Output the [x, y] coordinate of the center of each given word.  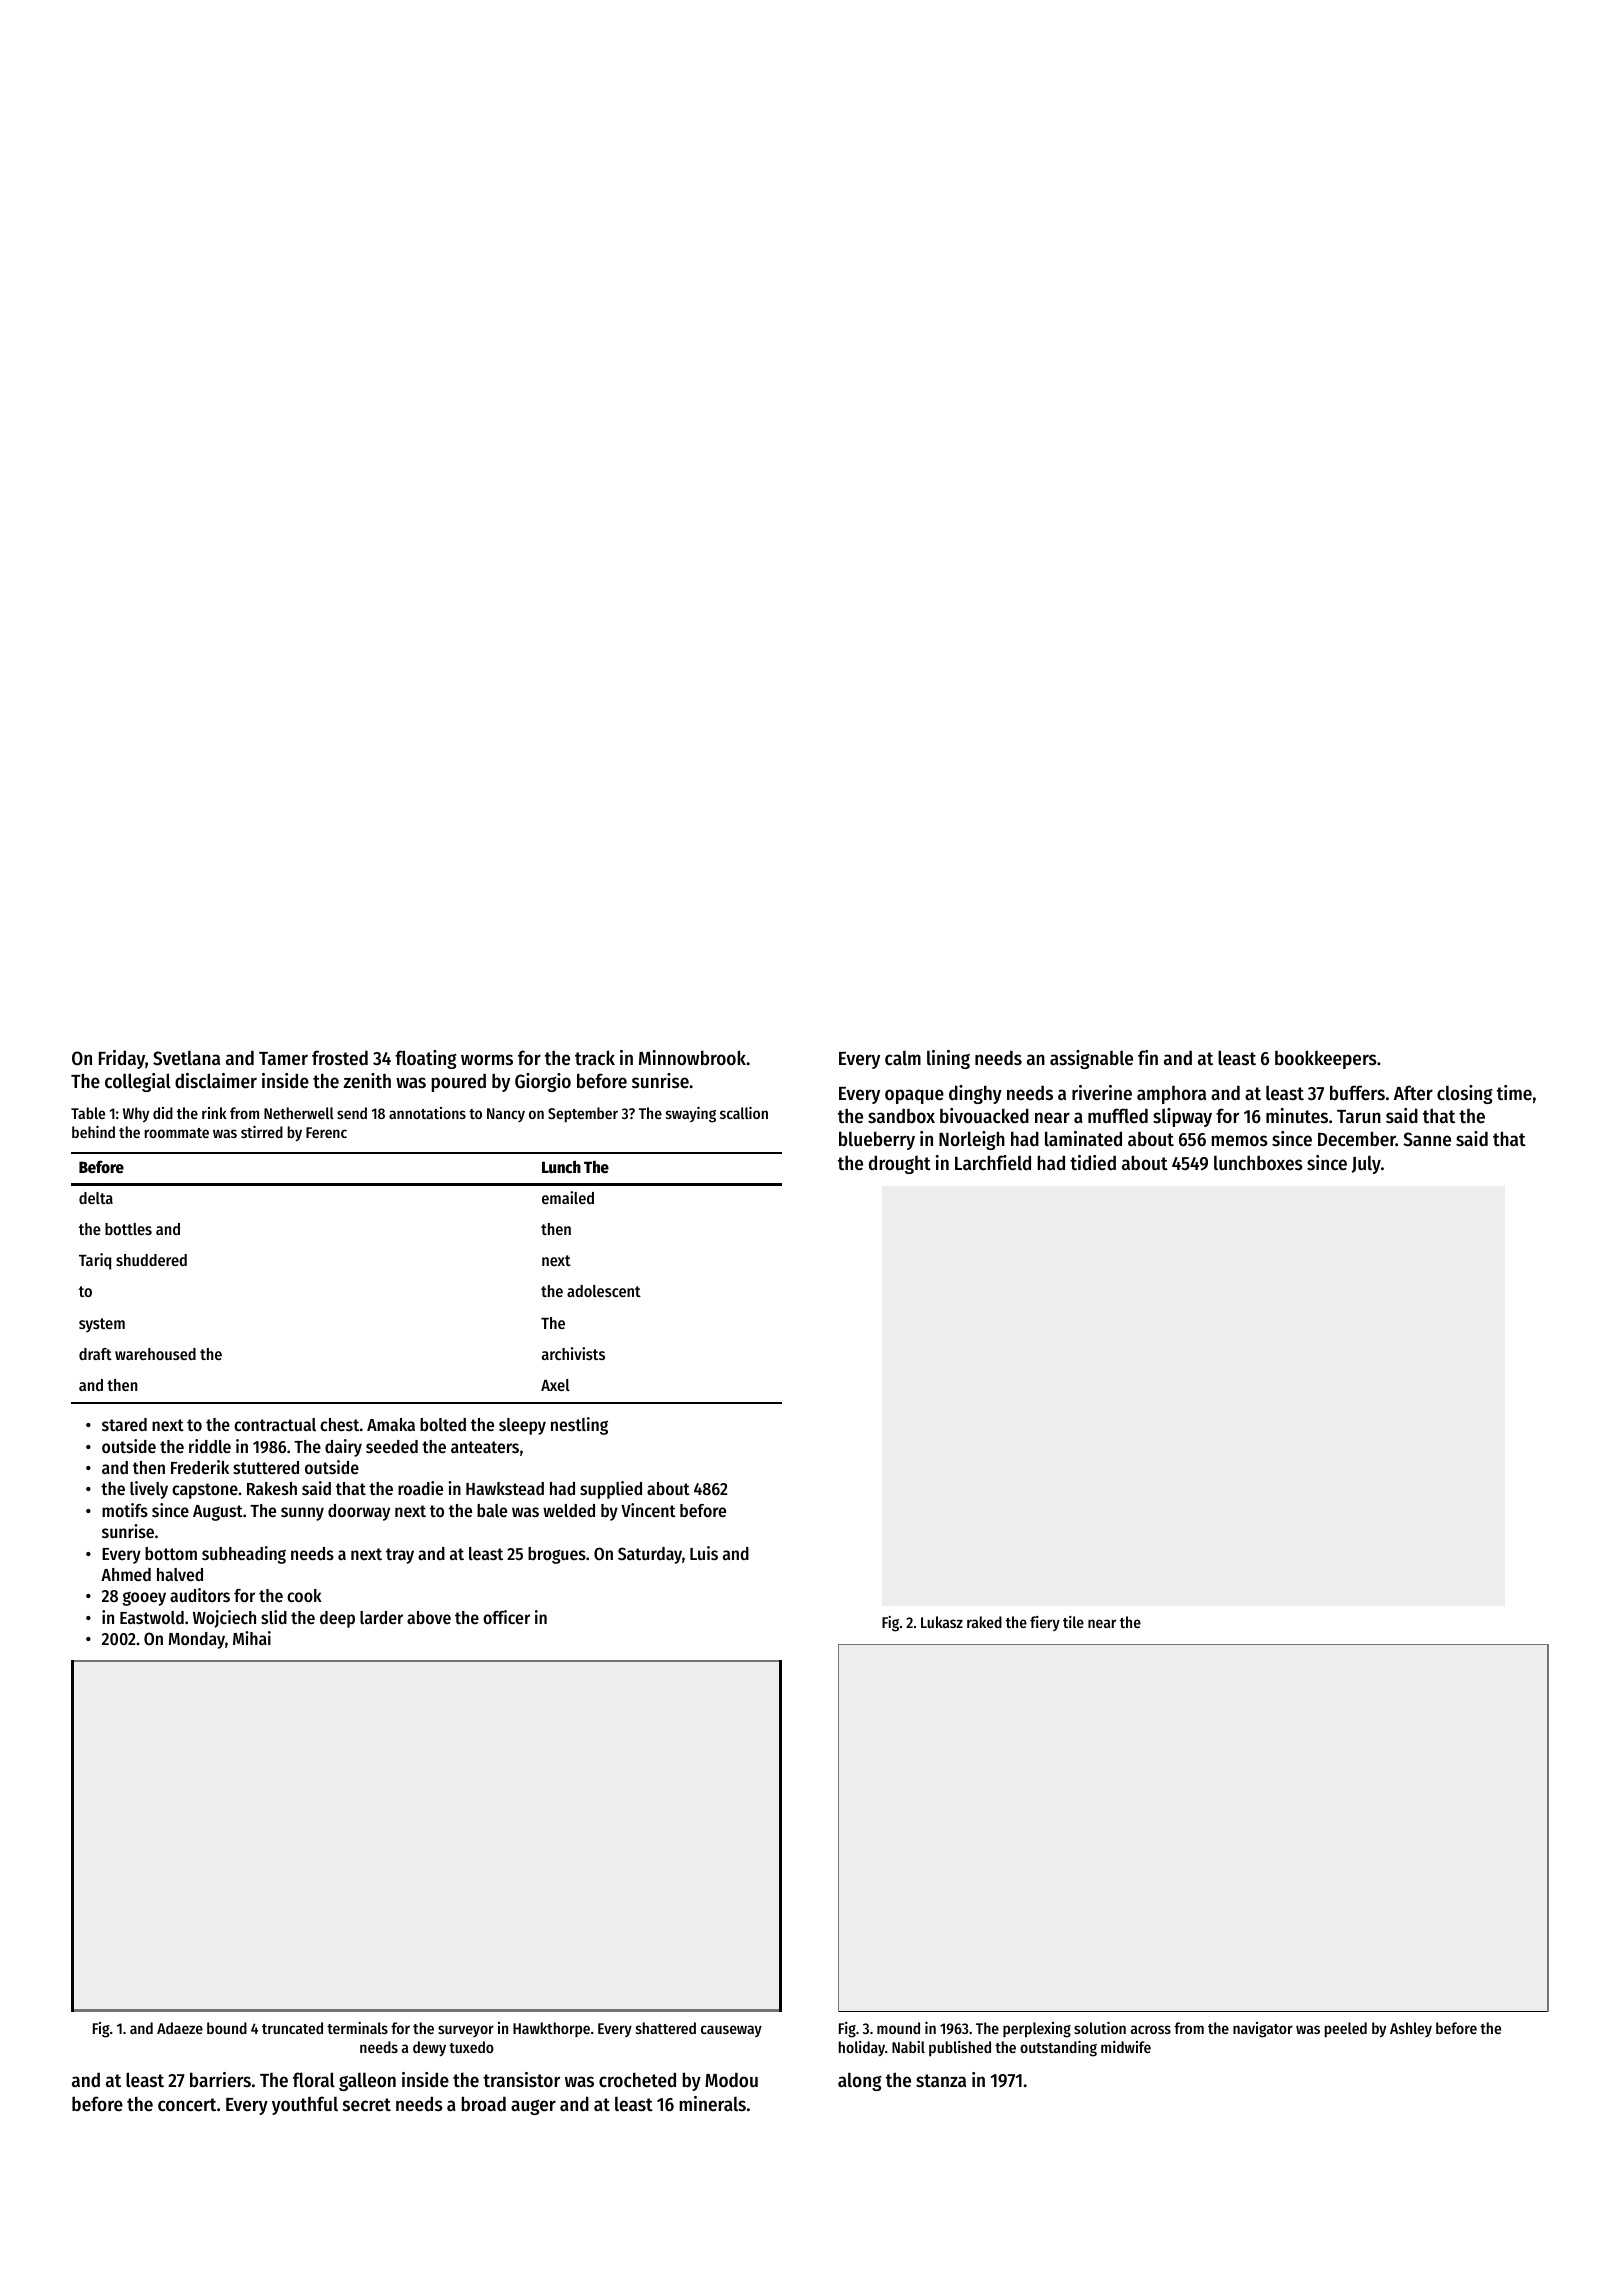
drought [900, 1164]
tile [1073, 1622]
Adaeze [180, 2028]
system [102, 1325]
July [1366, 1164]
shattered [666, 2028]
